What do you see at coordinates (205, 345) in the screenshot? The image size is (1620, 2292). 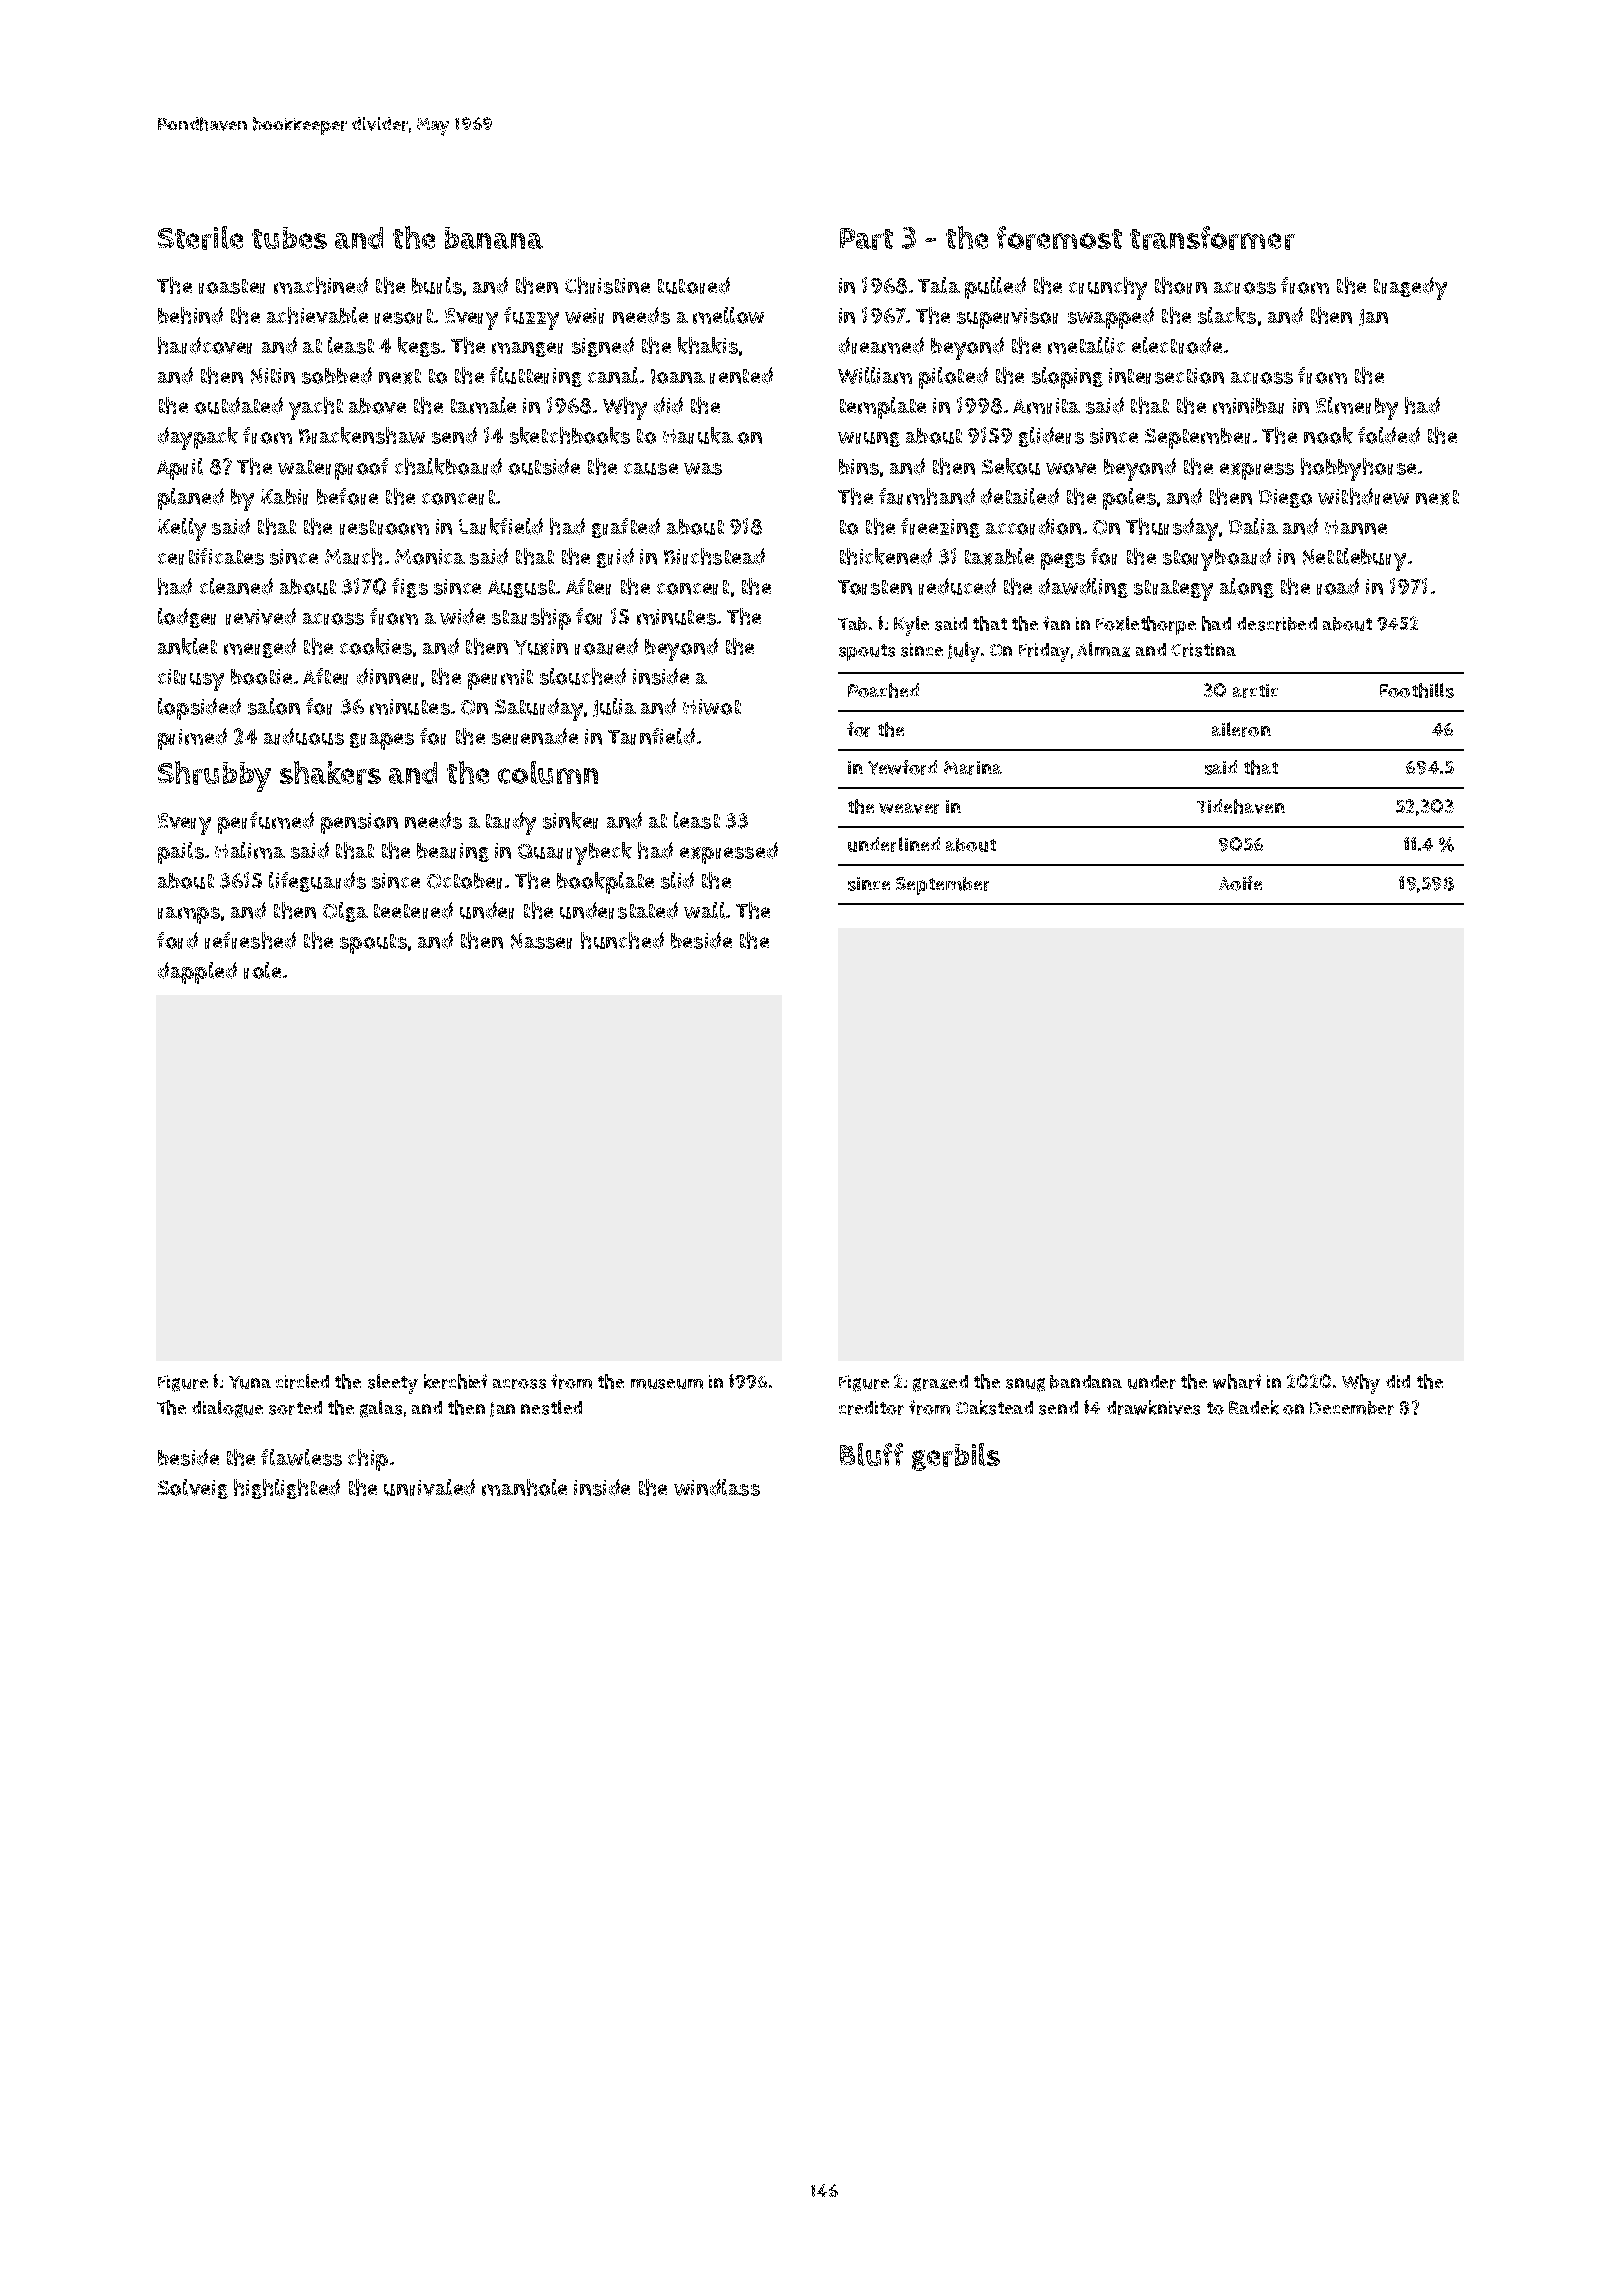 I see `hardcover` at bounding box center [205, 345].
